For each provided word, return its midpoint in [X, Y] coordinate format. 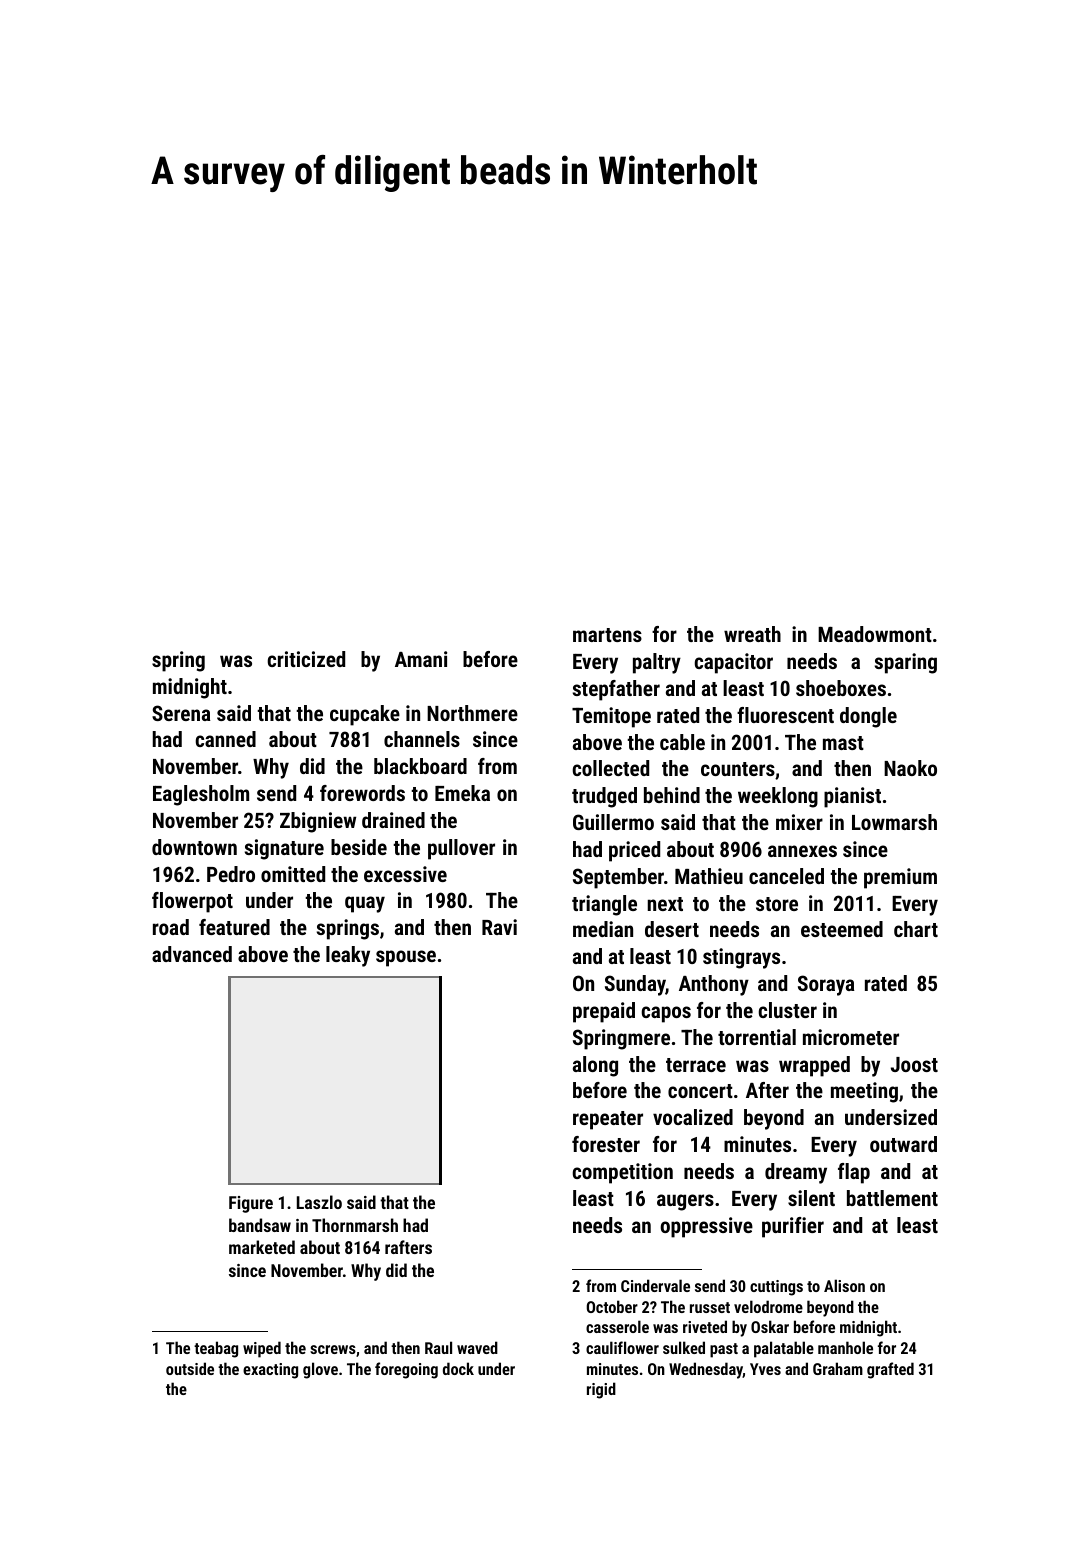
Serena [181, 713]
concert [700, 1091]
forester [606, 1144]
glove [320, 1370]
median [603, 929]
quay [365, 904]
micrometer [851, 1037]
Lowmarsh [894, 822]
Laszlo [319, 1202]
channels [422, 739]
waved [477, 1347]
